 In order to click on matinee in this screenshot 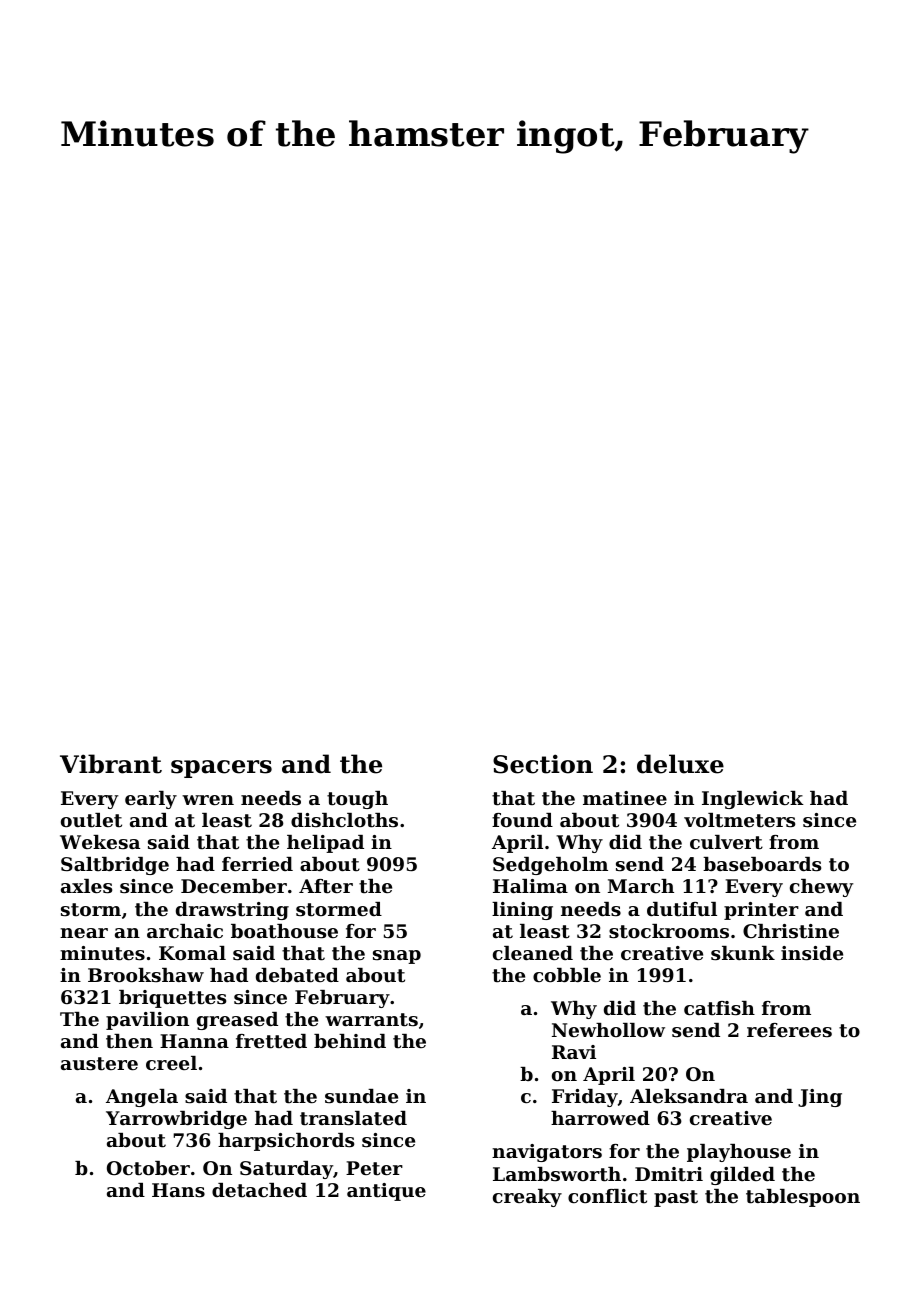, I will do `click(625, 798)`.
